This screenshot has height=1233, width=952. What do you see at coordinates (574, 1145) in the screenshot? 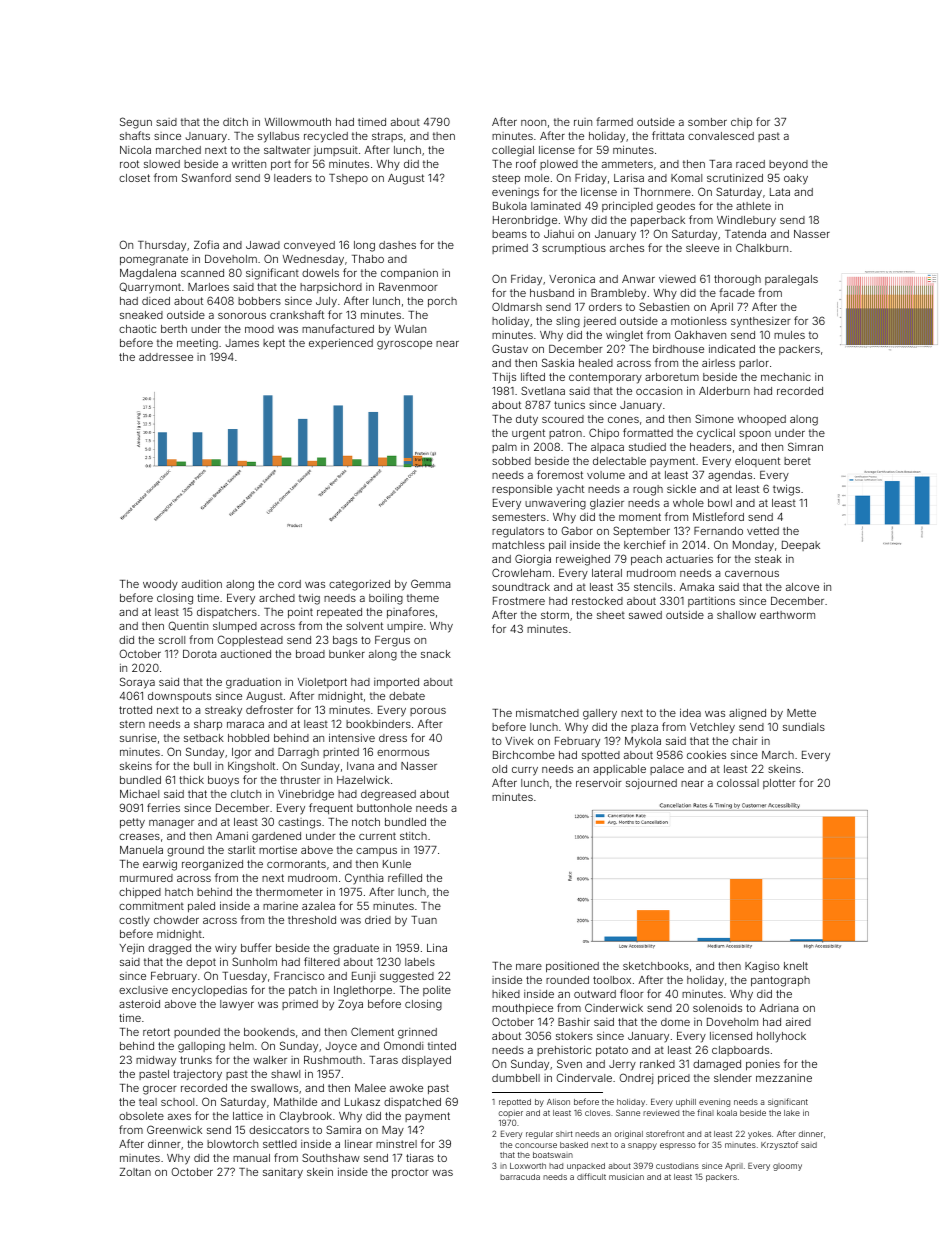
I see `basked` at bounding box center [574, 1145].
